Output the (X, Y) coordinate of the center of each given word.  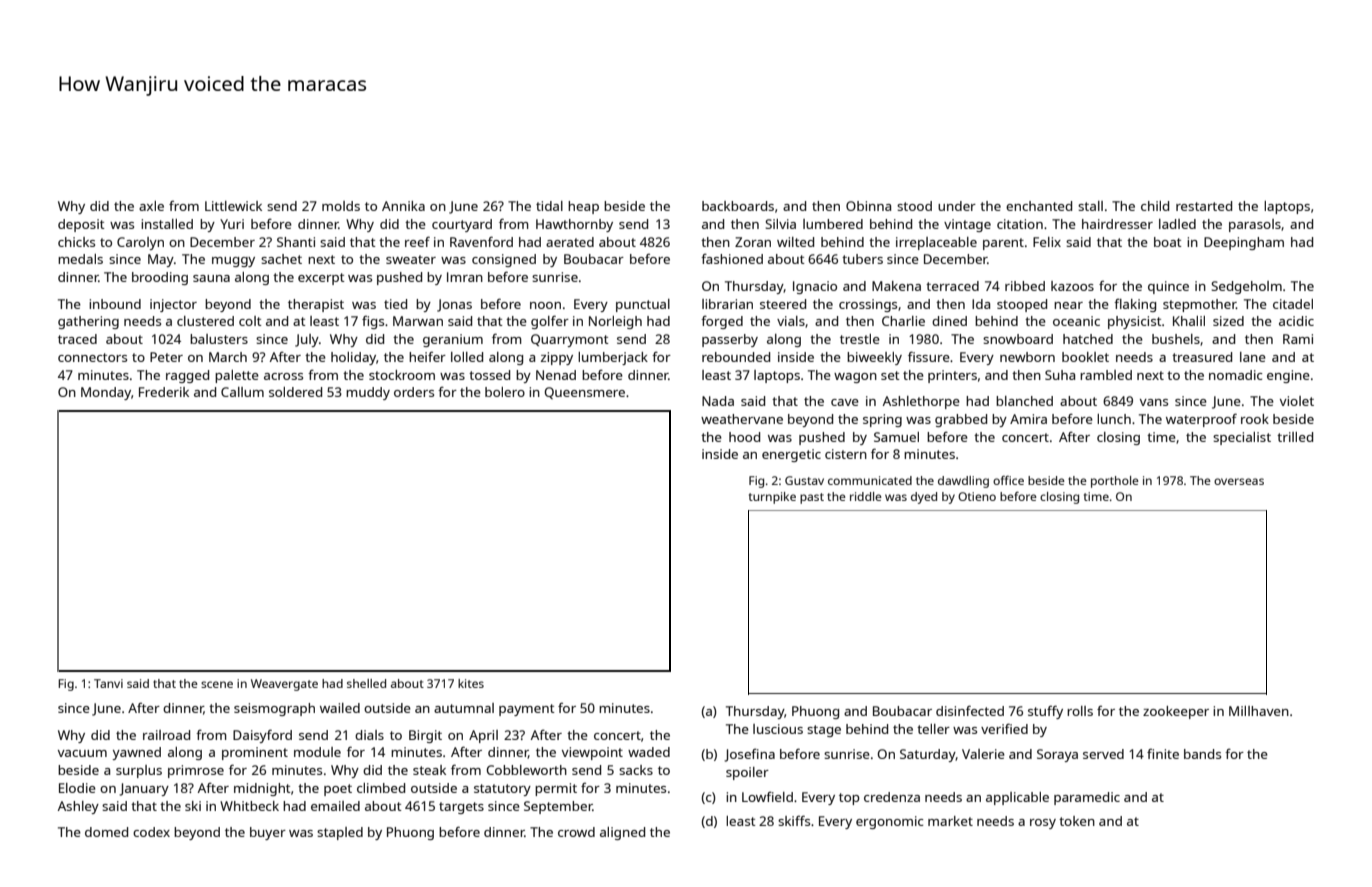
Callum (242, 392)
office (1008, 480)
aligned (622, 833)
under (957, 206)
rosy (1043, 824)
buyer (268, 833)
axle (151, 206)
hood (744, 437)
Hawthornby (574, 225)
